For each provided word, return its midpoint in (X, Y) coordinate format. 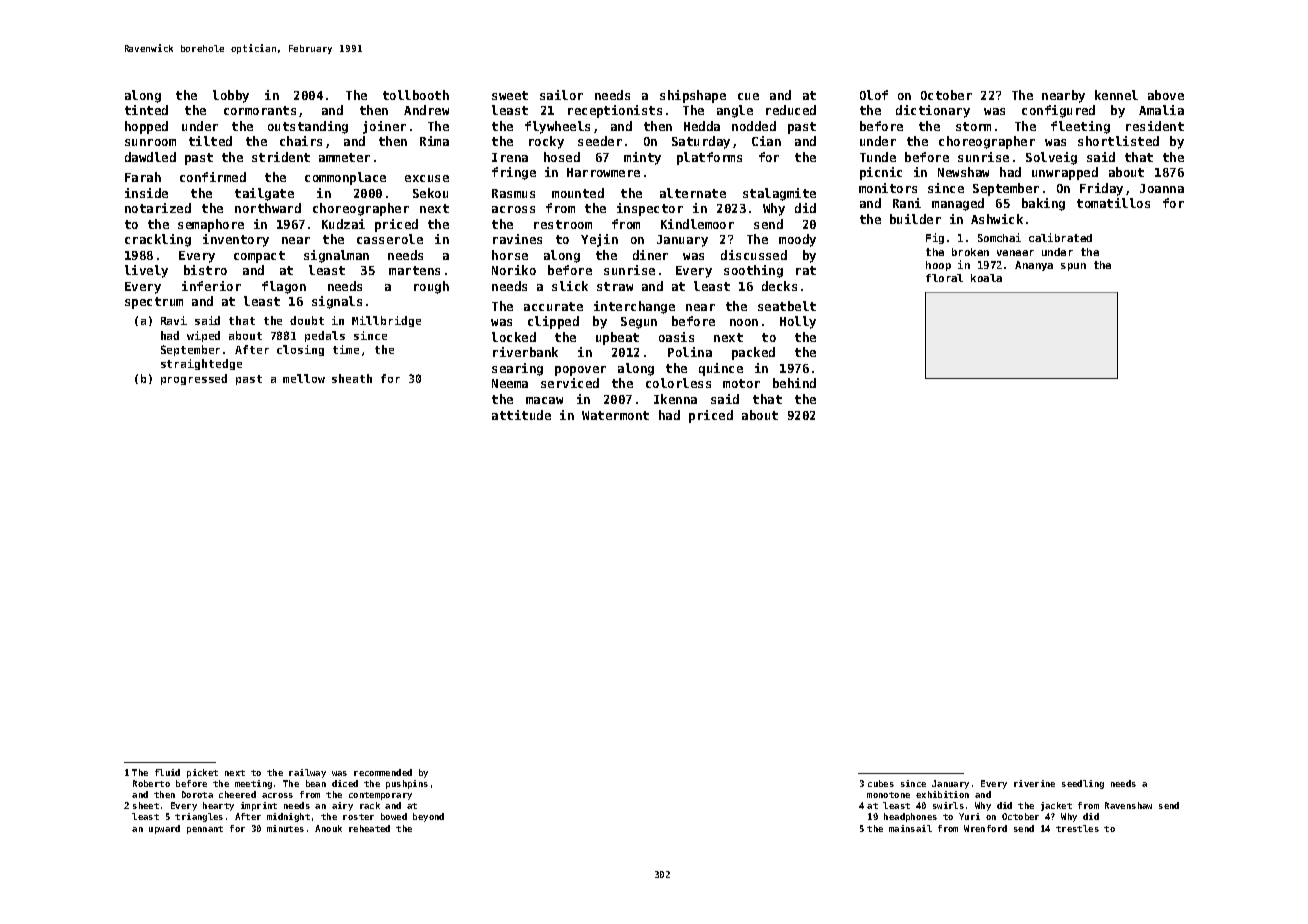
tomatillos (1113, 203)
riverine (1034, 783)
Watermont (615, 415)
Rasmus (513, 193)
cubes (881, 783)
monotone (888, 795)
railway (307, 773)
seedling (1083, 784)
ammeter (344, 157)
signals (337, 302)
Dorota (197, 794)
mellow (304, 378)
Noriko (514, 270)
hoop (938, 266)
